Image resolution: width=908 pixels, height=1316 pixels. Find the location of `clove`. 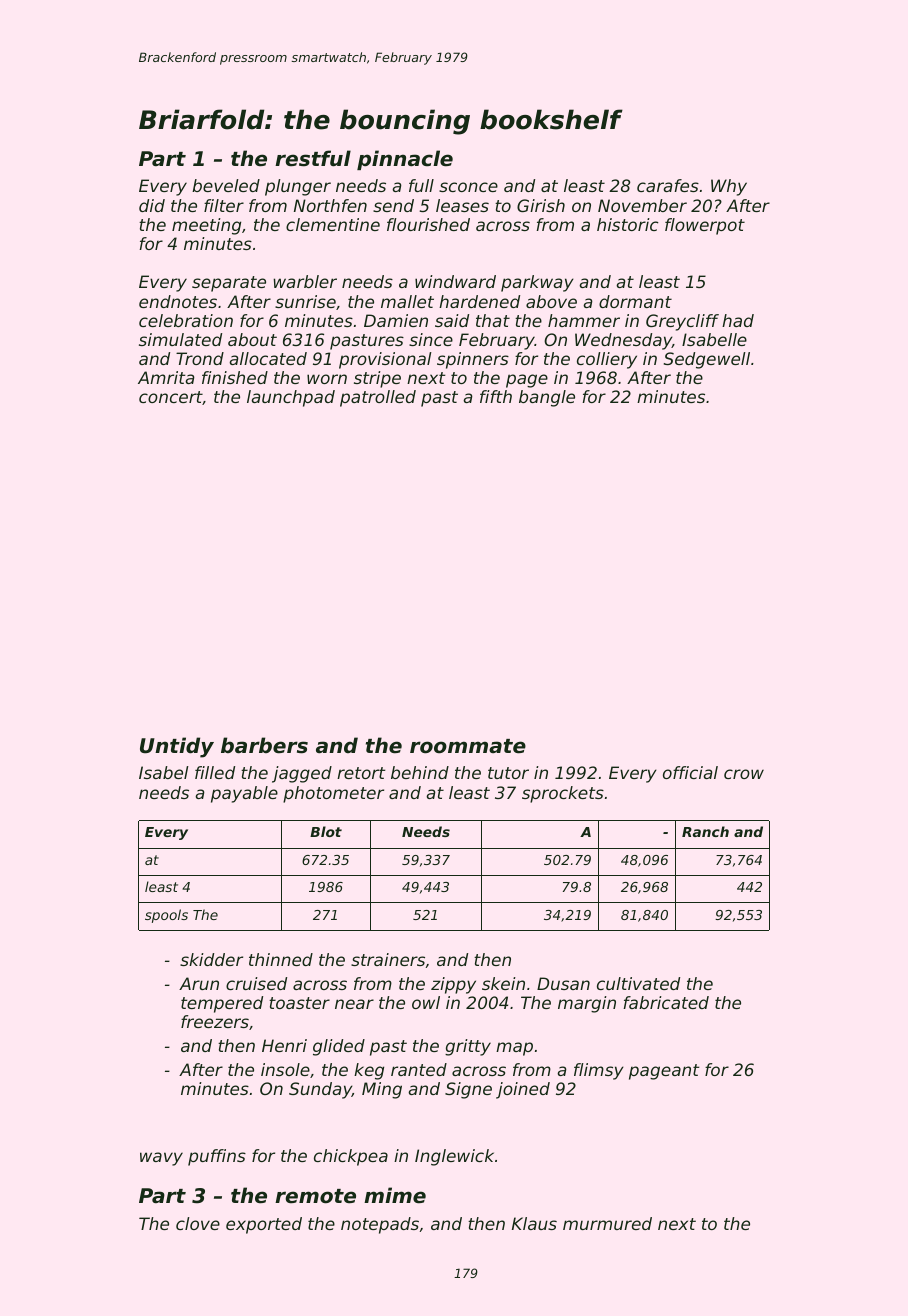

clove is located at coordinates (198, 1223).
